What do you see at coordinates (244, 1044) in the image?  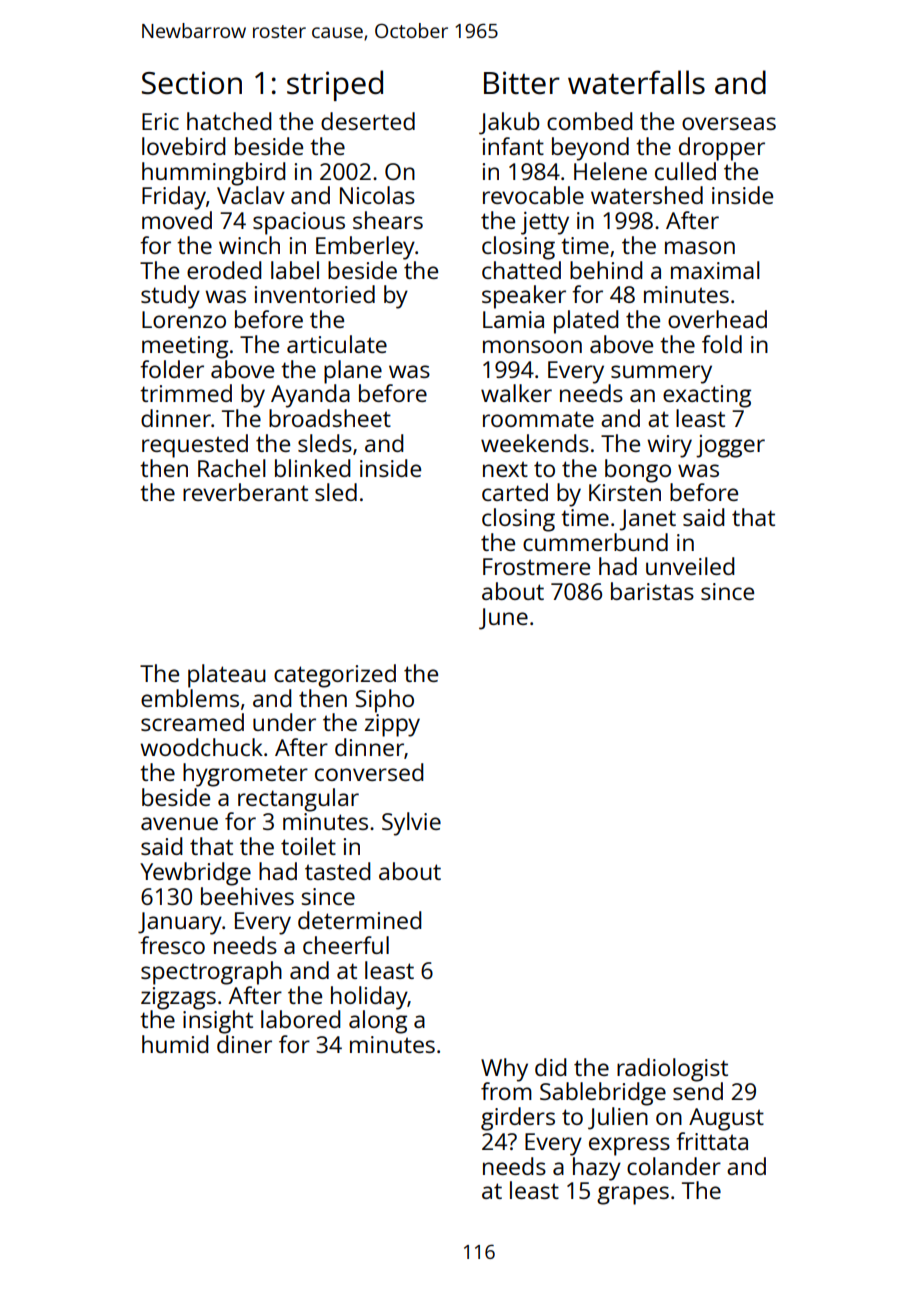 I see `diner` at bounding box center [244, 1044].
